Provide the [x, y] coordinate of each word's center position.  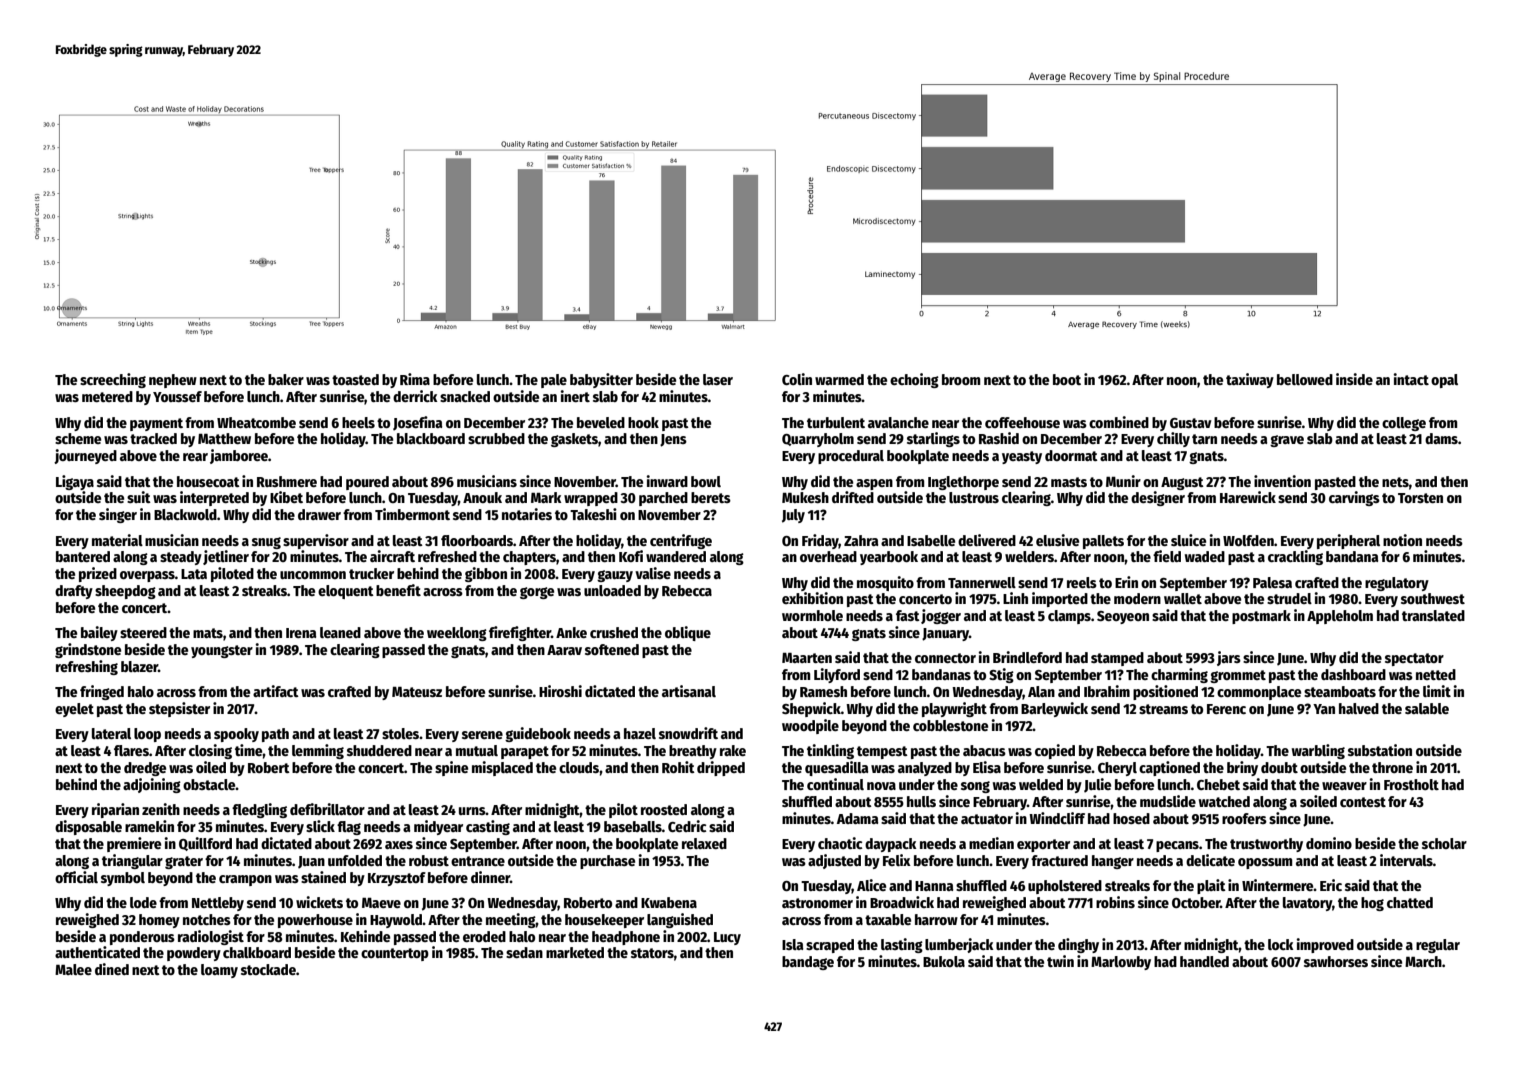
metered [107, 396]
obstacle [209, 784]
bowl [706, 481]
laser [718, 379]
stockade [268, 969]
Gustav [1191, 423]
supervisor [316, 541]
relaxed [704, 843]
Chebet [1218, 784]
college [1404, 424]
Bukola [944, 961]
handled [1204, 961]
